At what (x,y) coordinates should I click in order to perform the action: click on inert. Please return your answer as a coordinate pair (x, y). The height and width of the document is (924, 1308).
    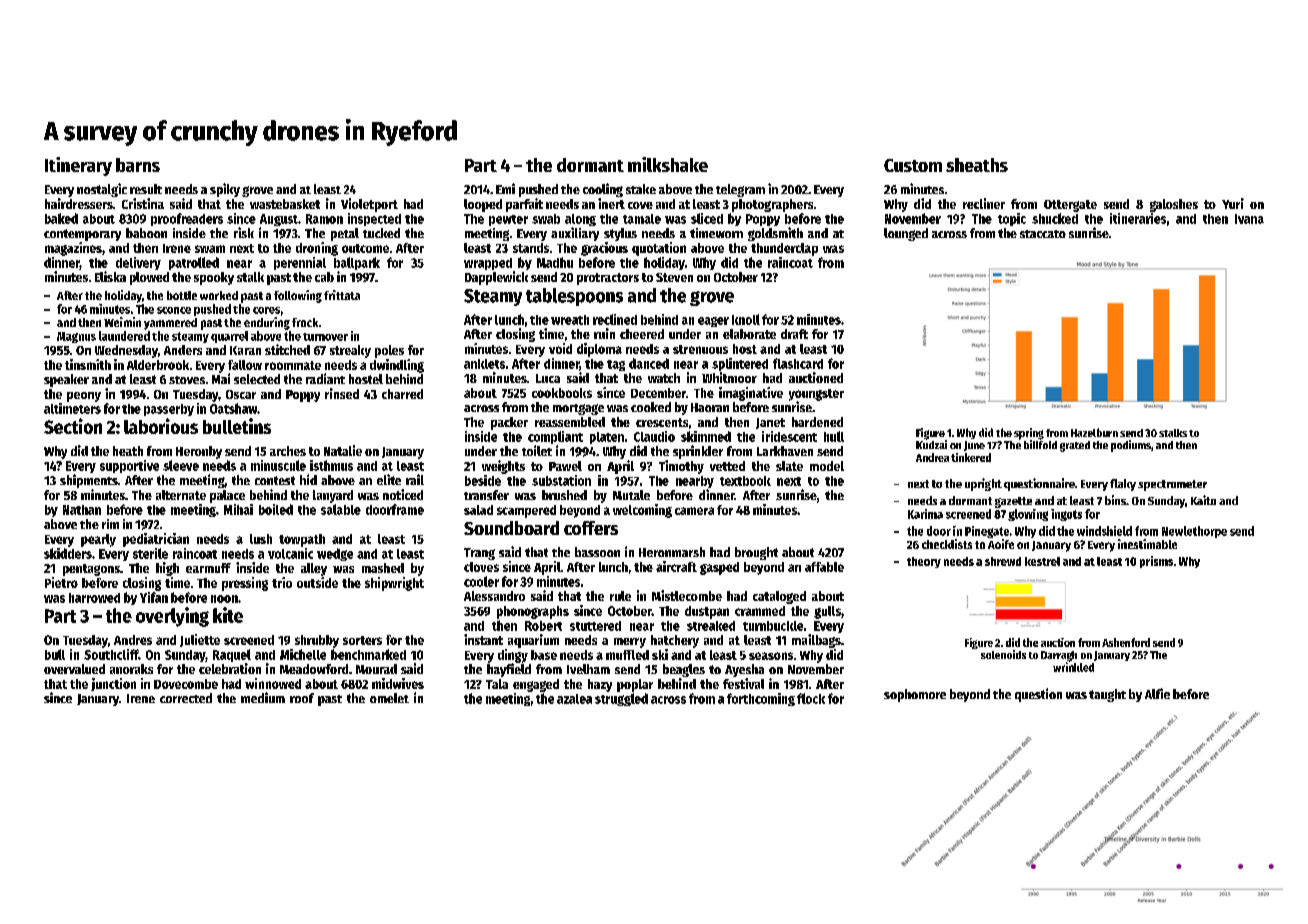
    Looking at the image, I should click on (611, 203).
